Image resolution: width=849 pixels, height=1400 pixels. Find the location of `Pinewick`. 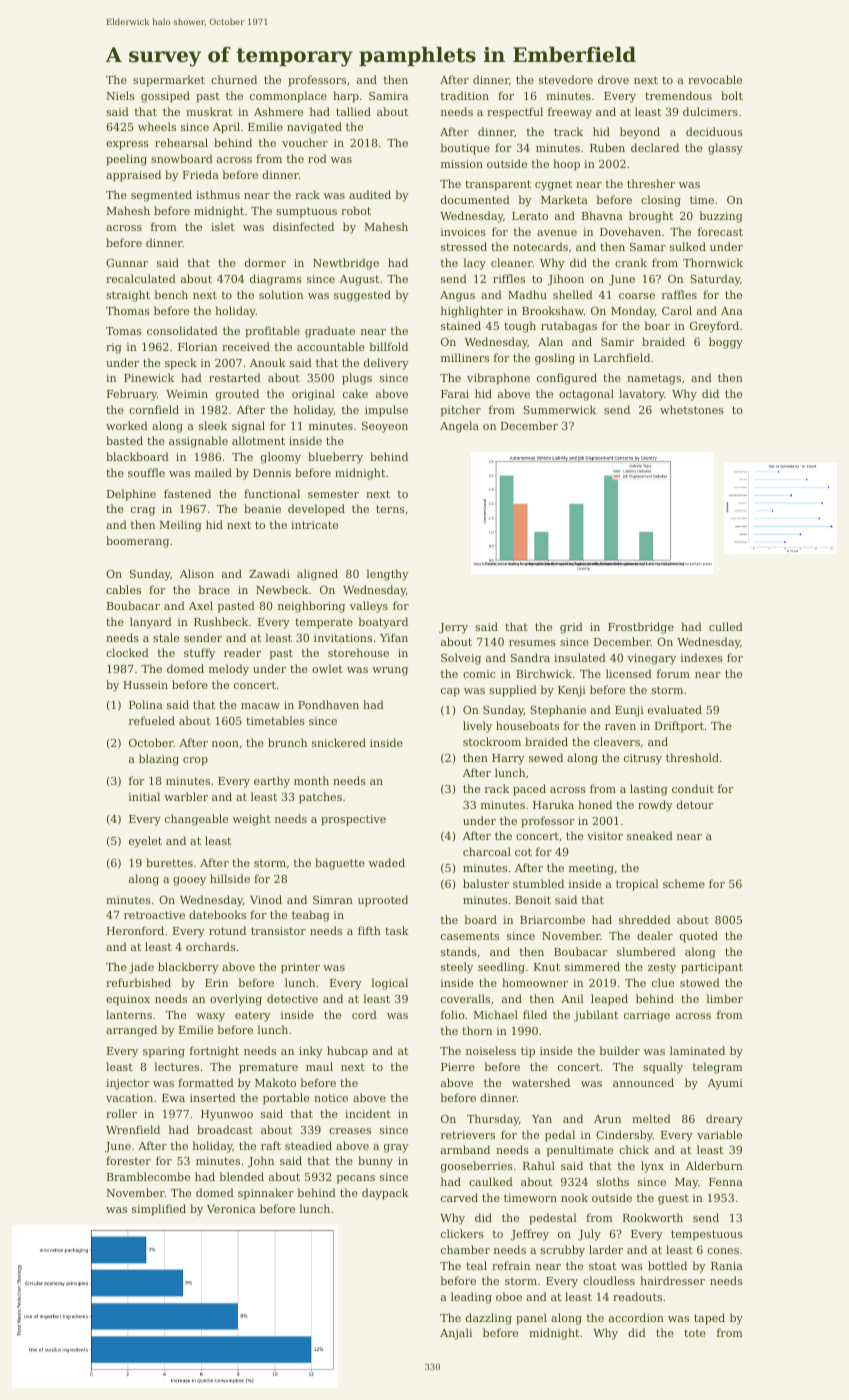

Pinewick is located at coordinates (149, 377).
